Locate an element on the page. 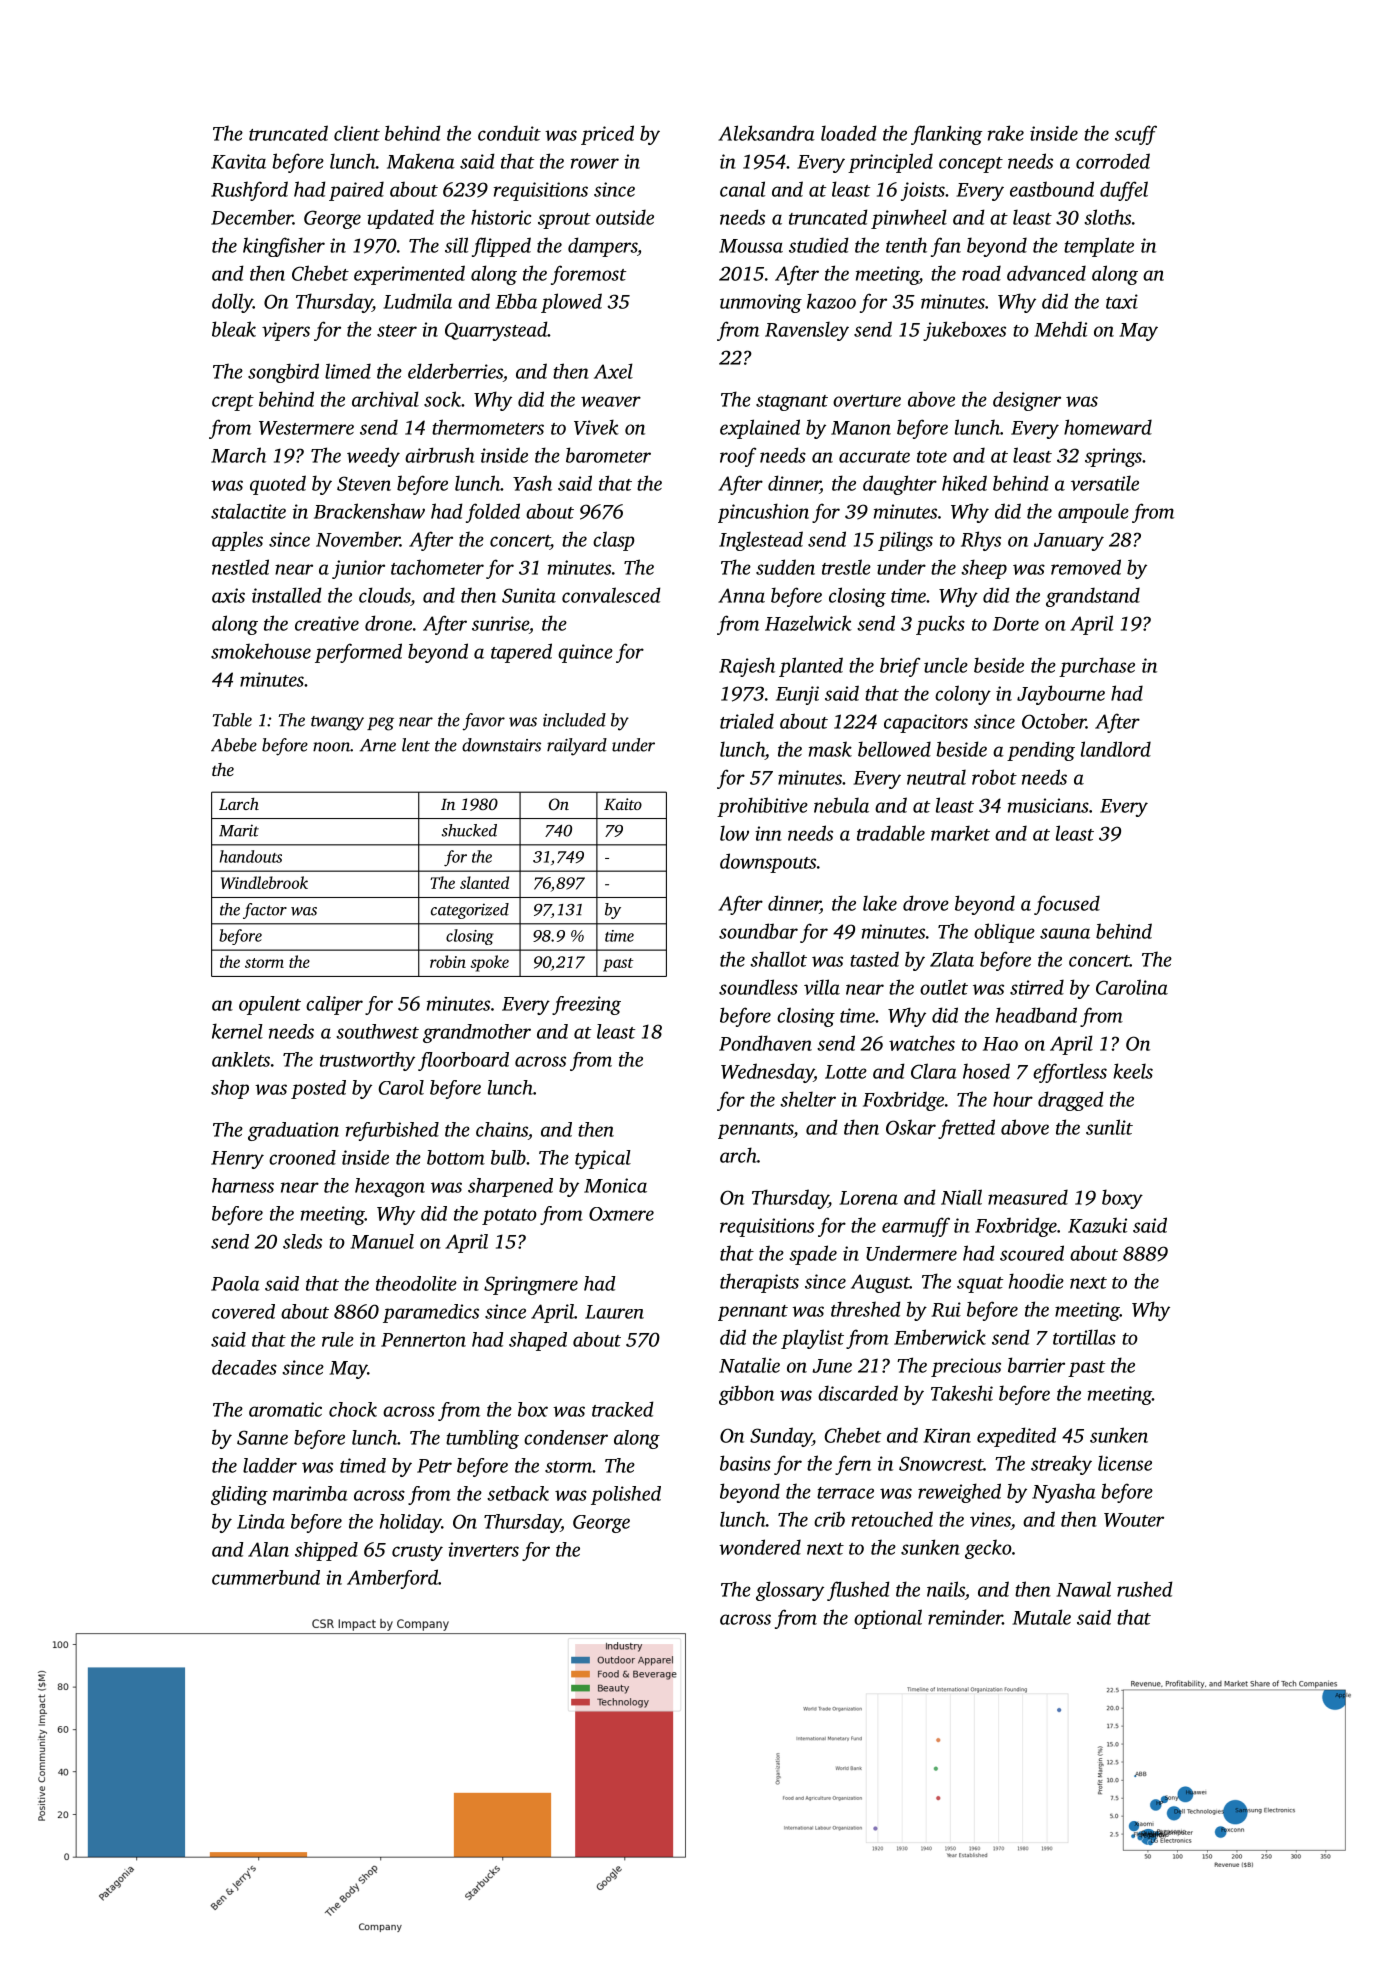  tenth is located at coordinates (906, 245).
